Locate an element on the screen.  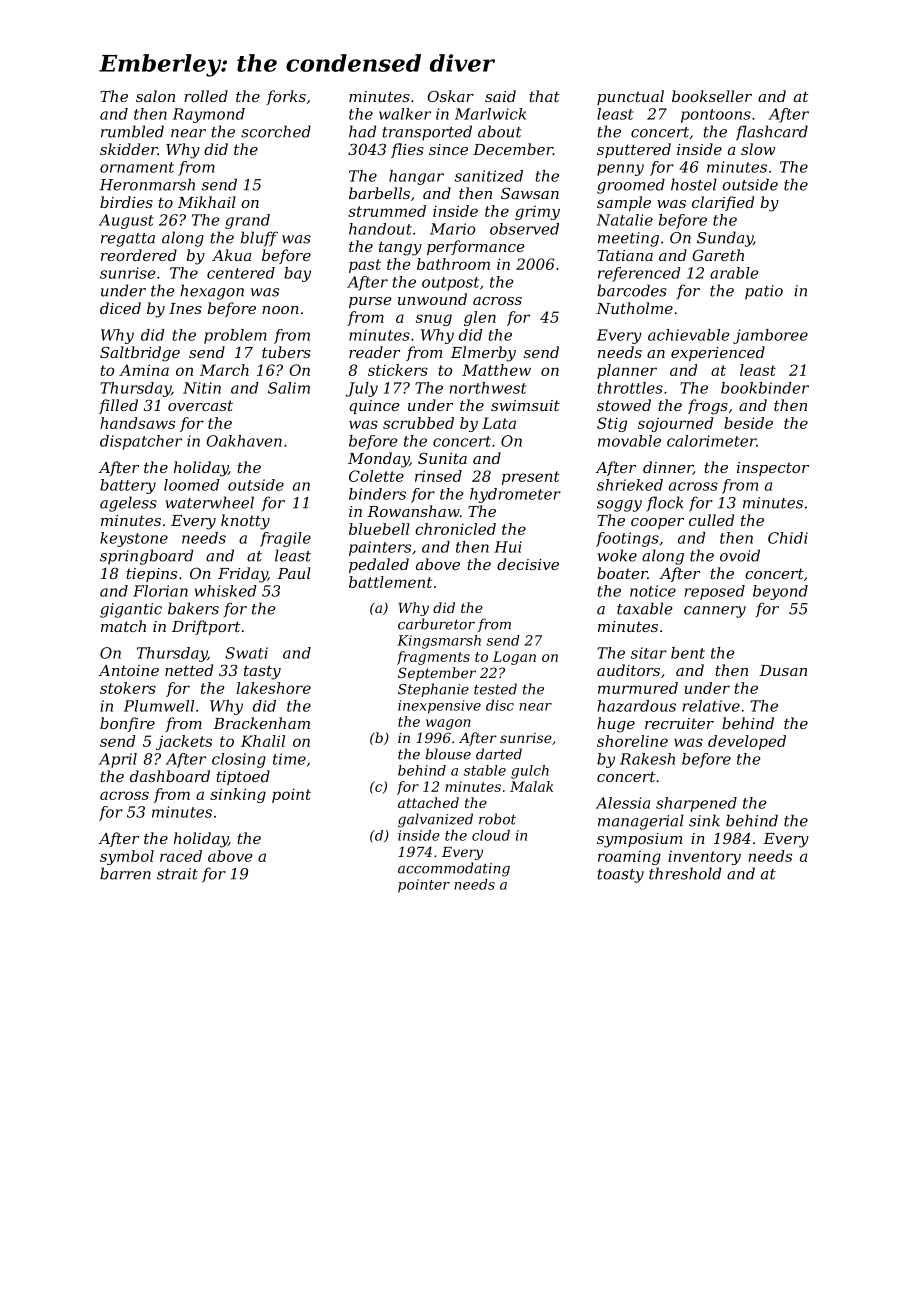
present is located at coordinates (531, 478).
